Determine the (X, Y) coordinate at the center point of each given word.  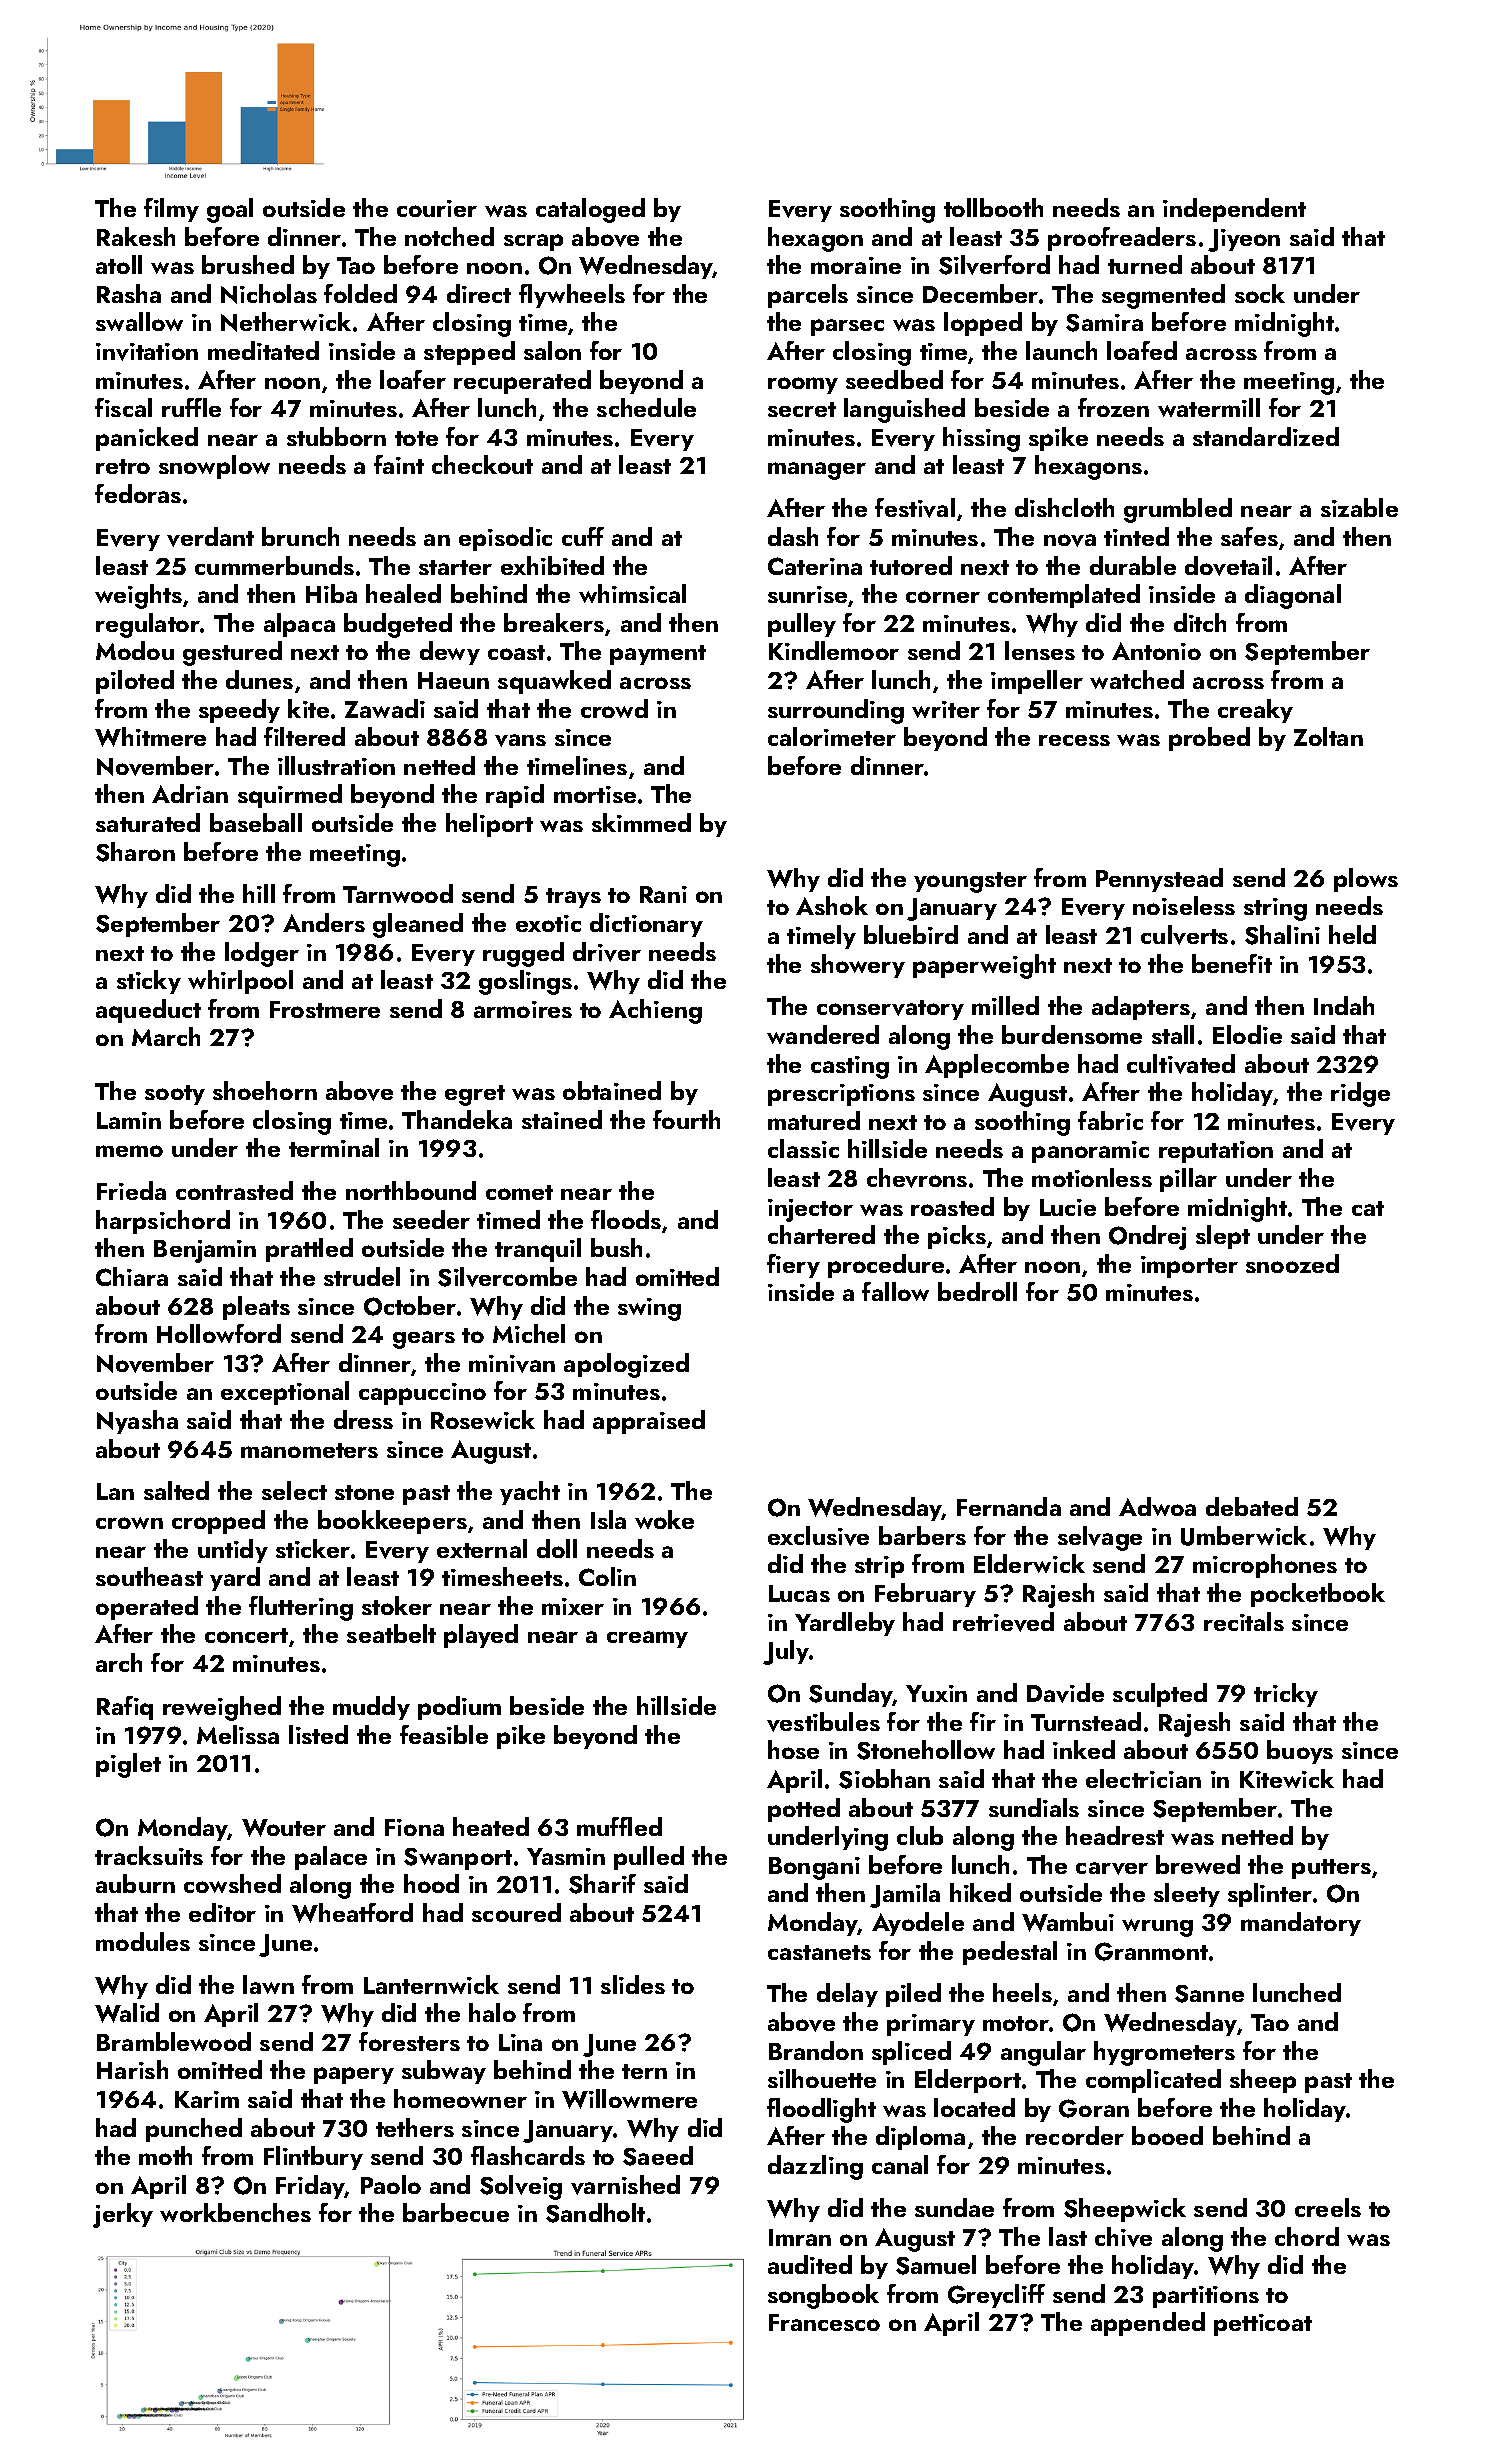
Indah (1344, 1005)
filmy (171, 210)
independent (1234, 210)
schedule (646, 407)
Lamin (129, 1120)
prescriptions (841, 1095)
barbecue (456, 2212)
